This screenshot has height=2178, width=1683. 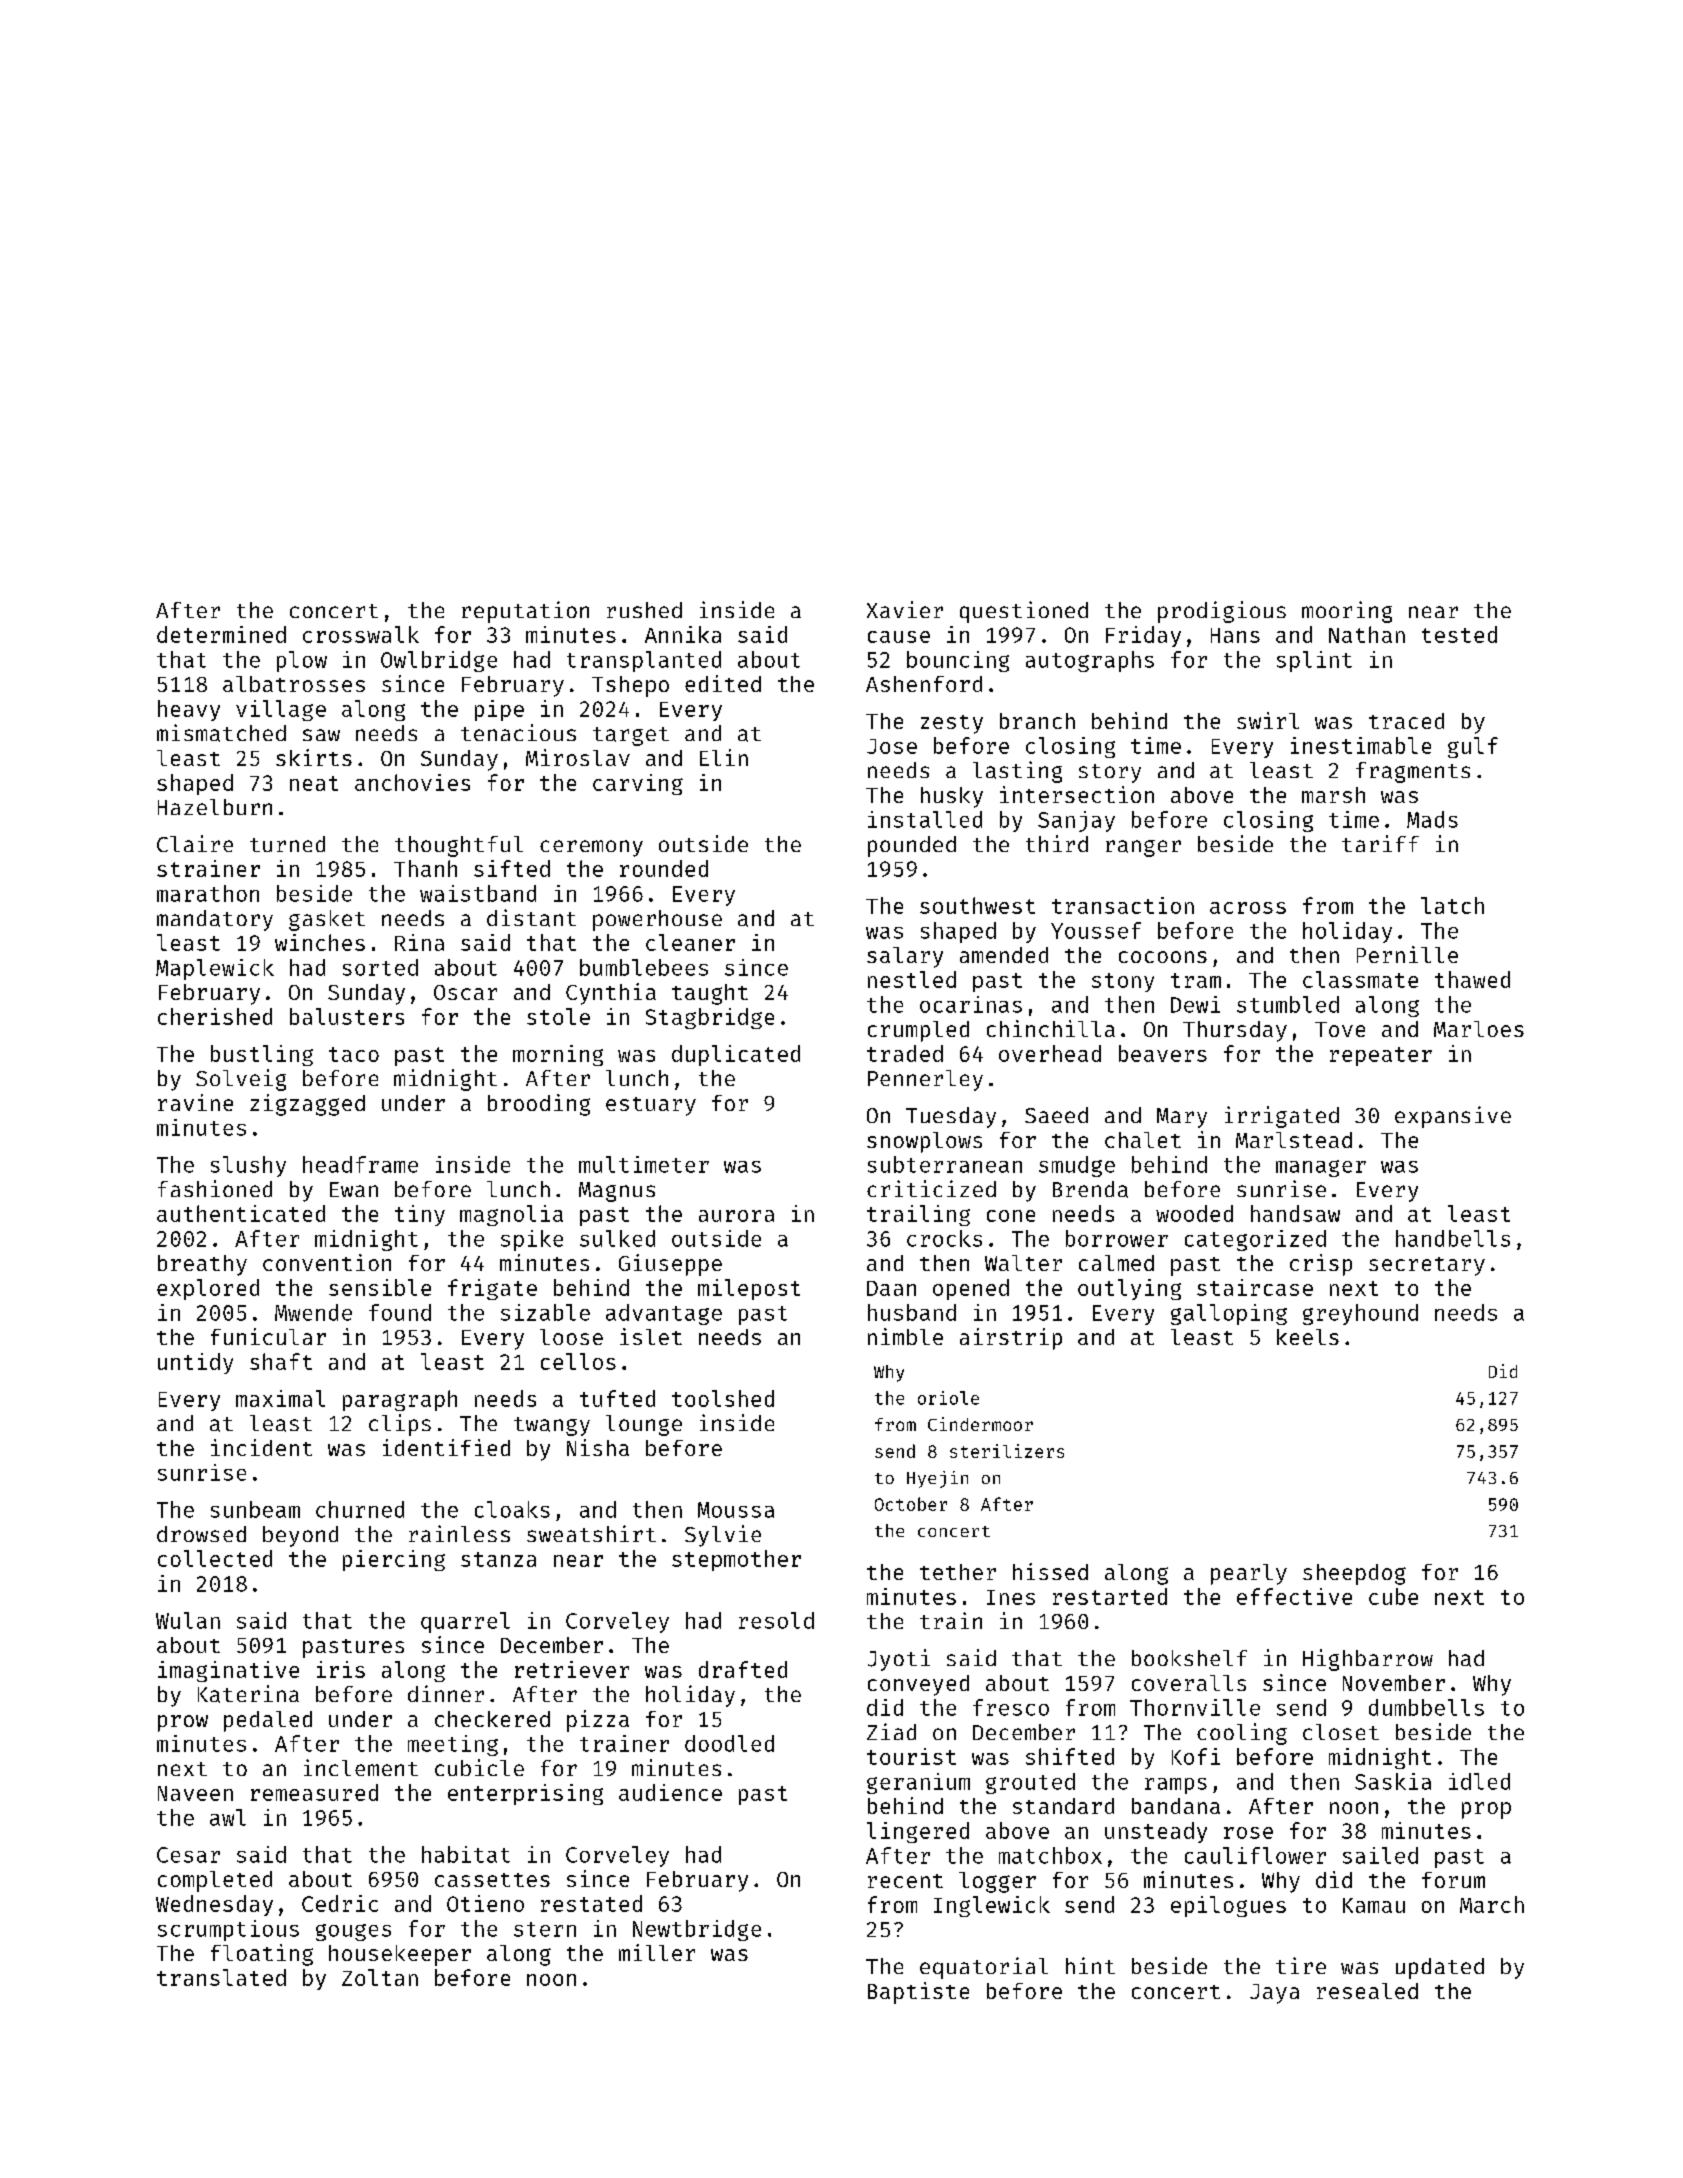 What do you see at coordinates (992, 1906) in the screenshot?
I see `Inglewick` at bounding box center [992, 1906].
